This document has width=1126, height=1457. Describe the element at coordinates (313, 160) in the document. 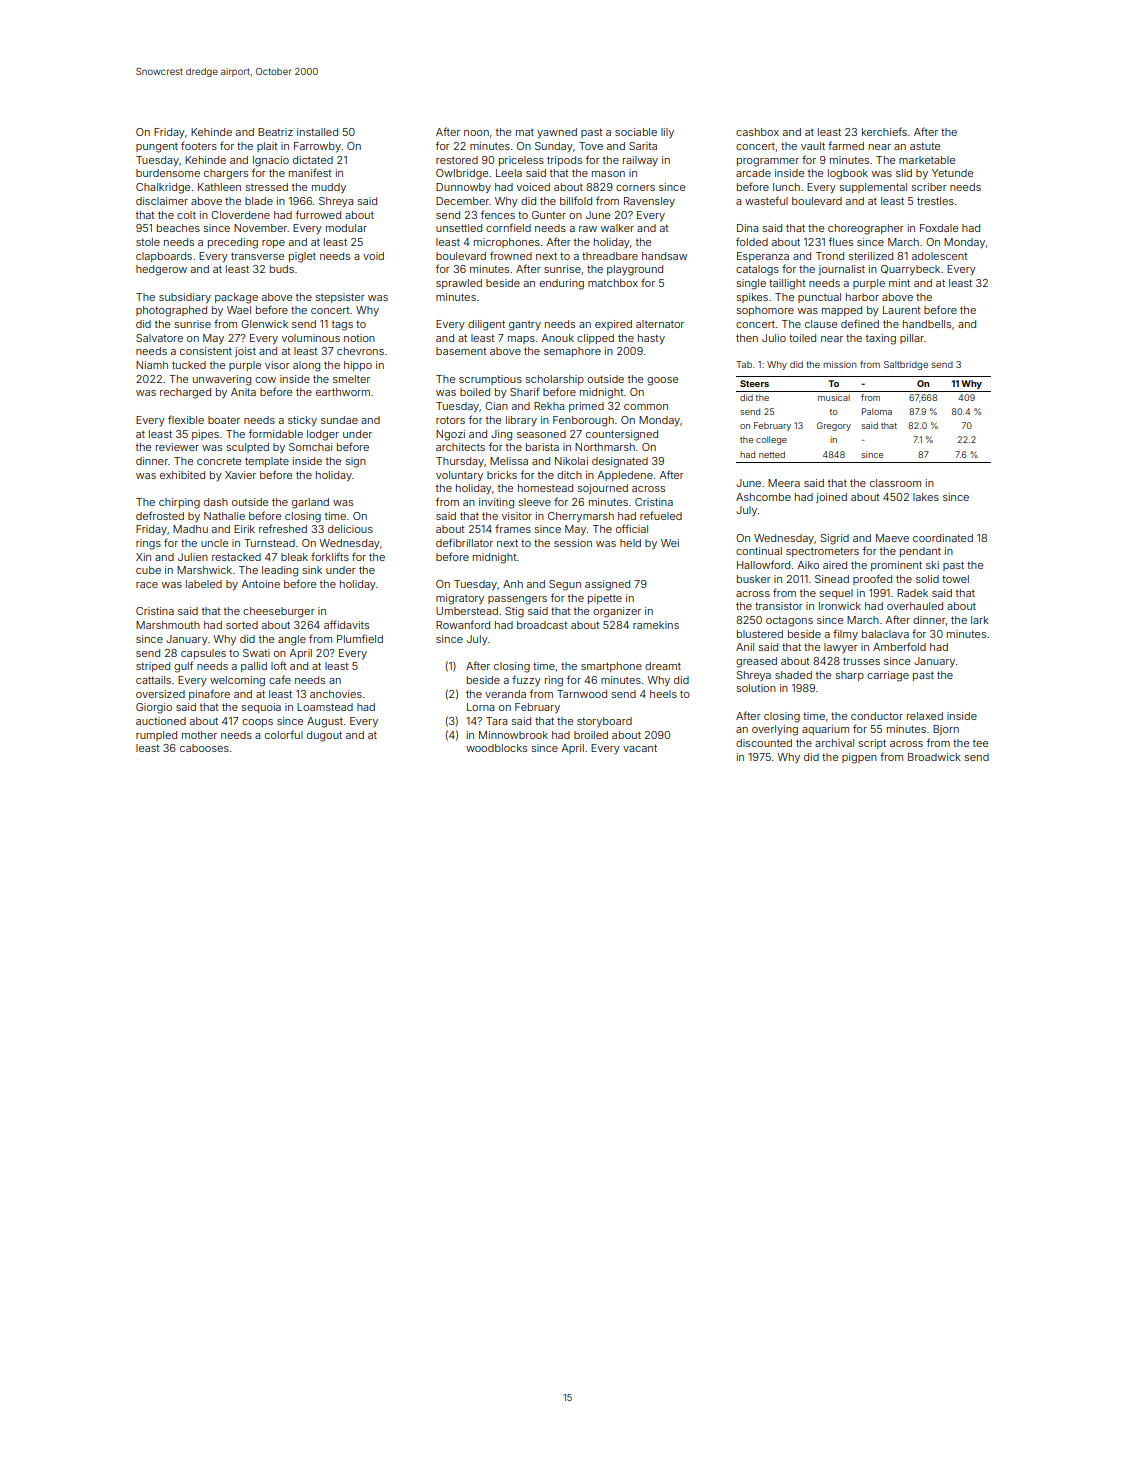

I see `dictated` at that location.
